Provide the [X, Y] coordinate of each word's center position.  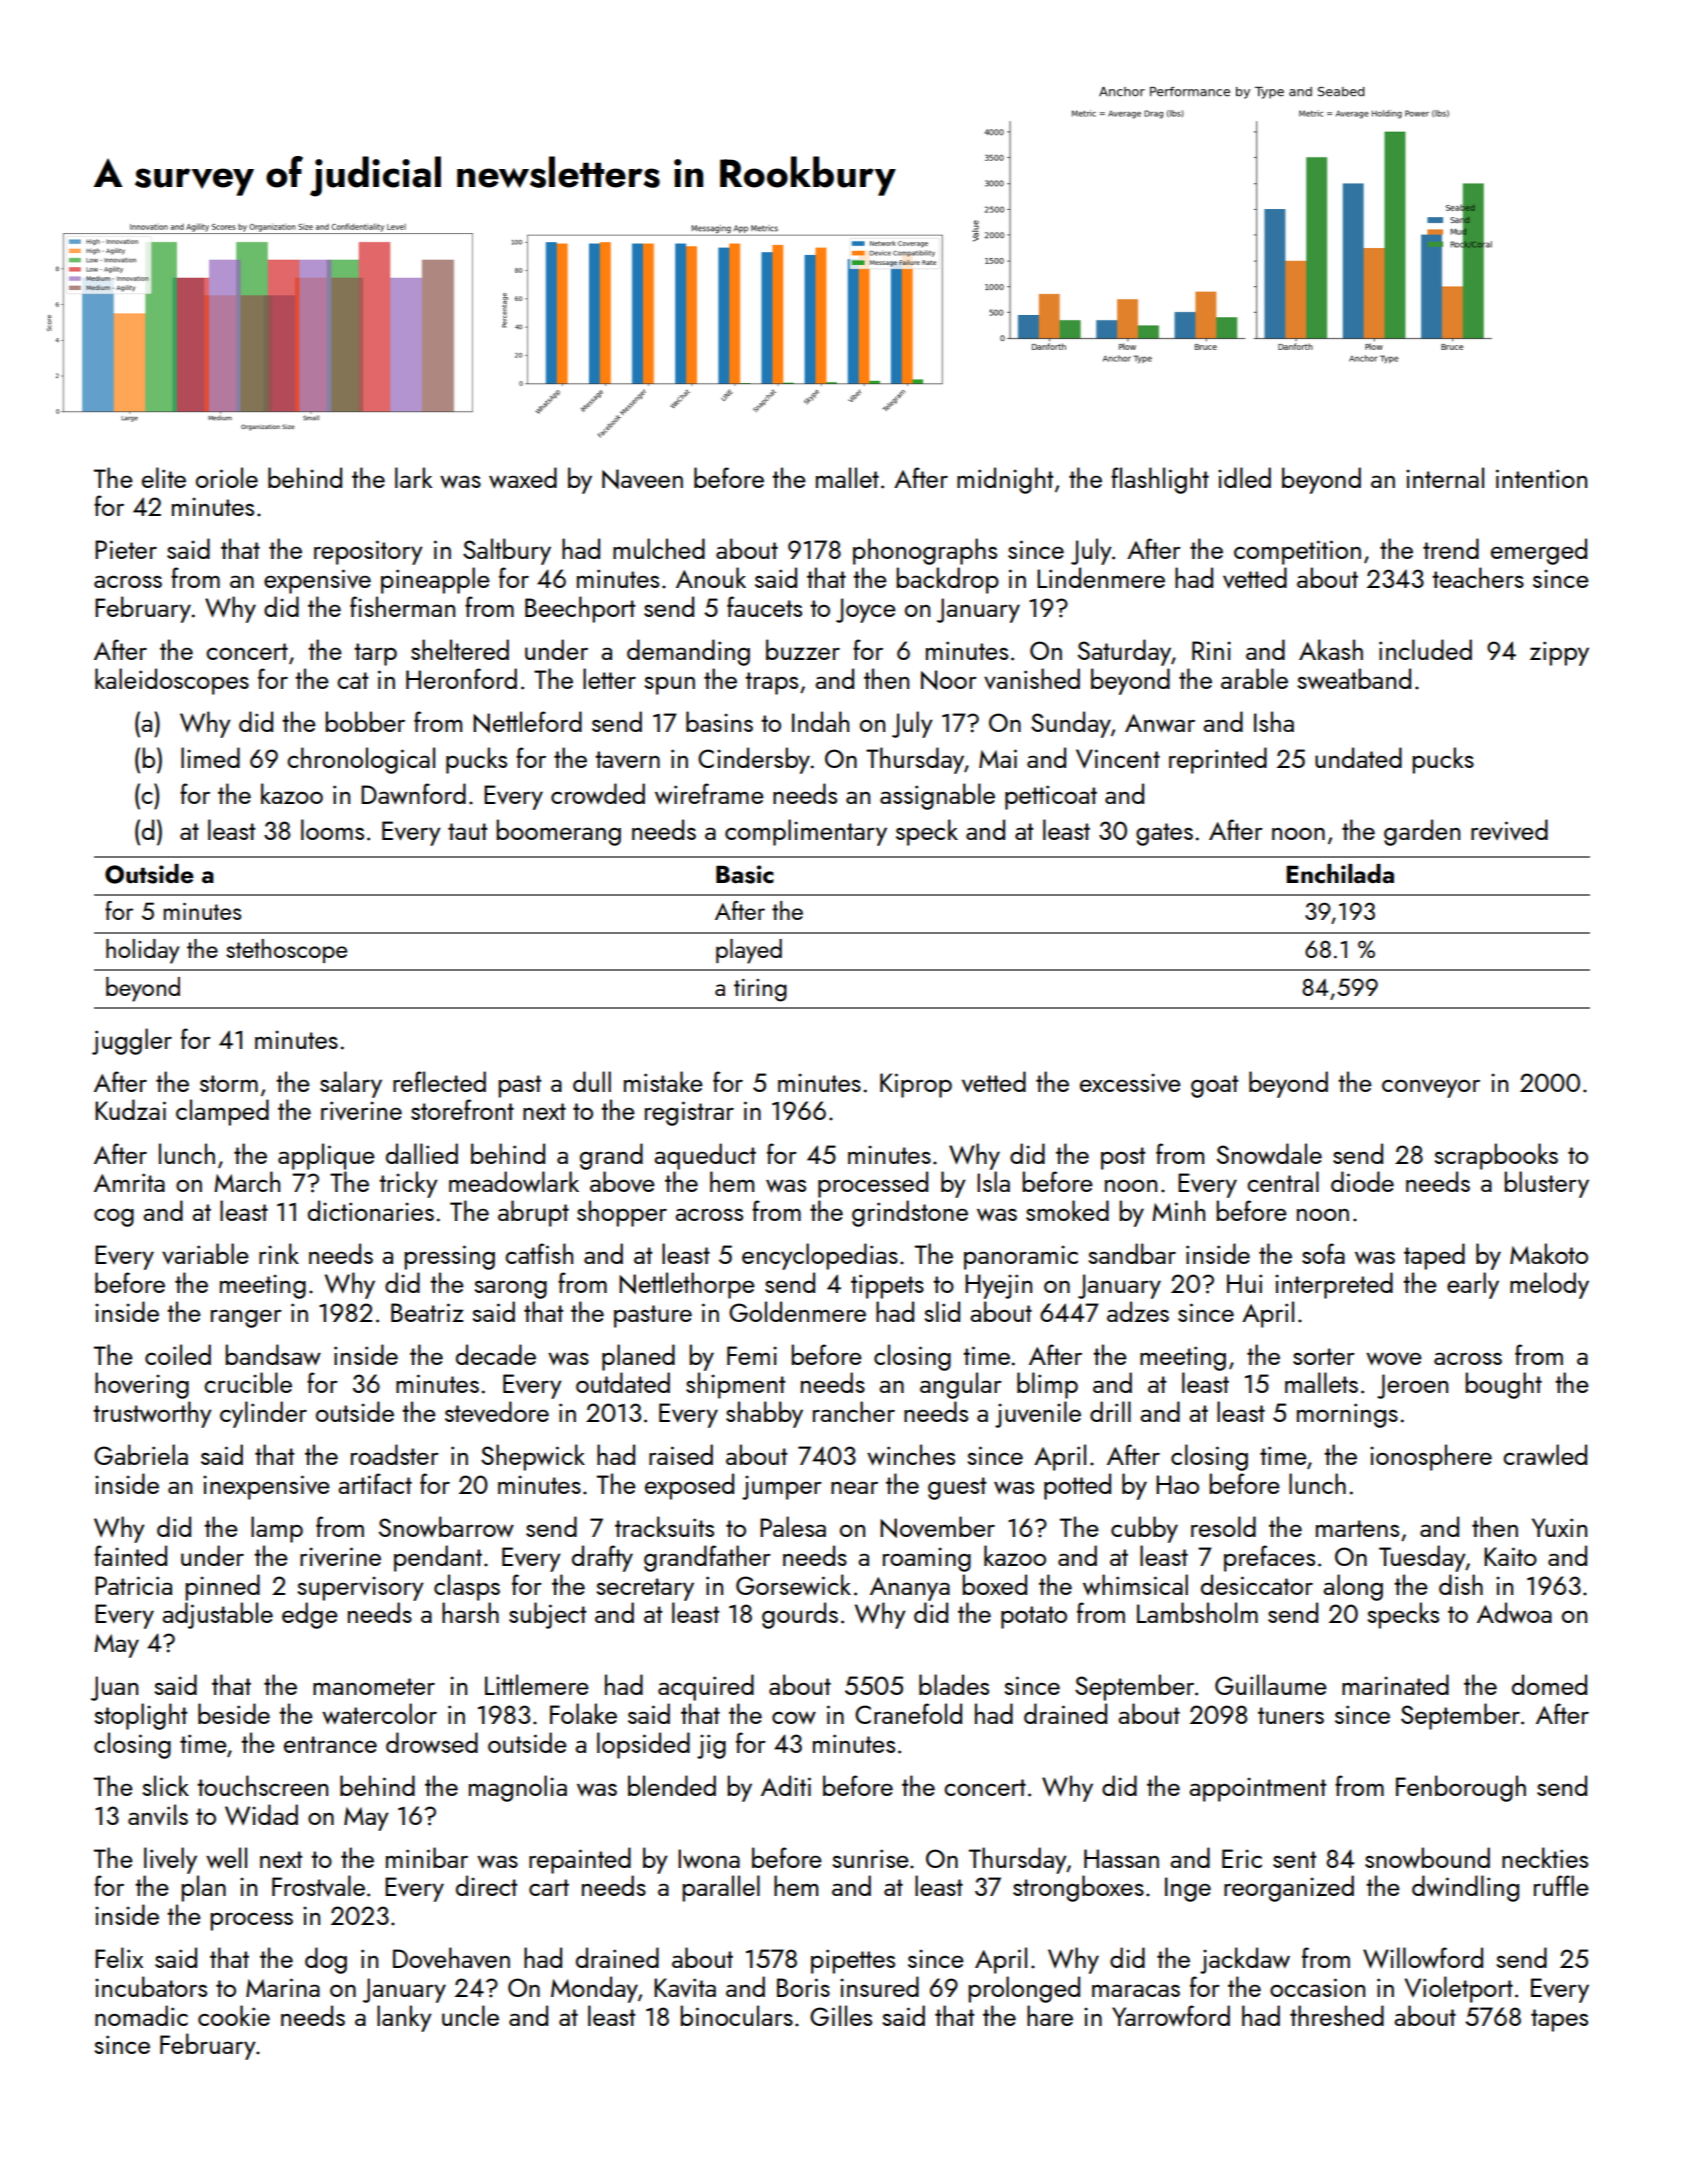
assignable [937, 796]
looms [332, 829]
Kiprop [916, 1085]
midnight [1005, 480]
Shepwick [533, 1457]
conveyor [1431, 1088]
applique [326, 1156]
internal [1445, 477]
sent [1294, 1859]
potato [1034, 1617]
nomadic [141, 2015]
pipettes [853, 1961]
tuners [1291, 1715]
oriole [227, 477]
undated [1358, 757]
